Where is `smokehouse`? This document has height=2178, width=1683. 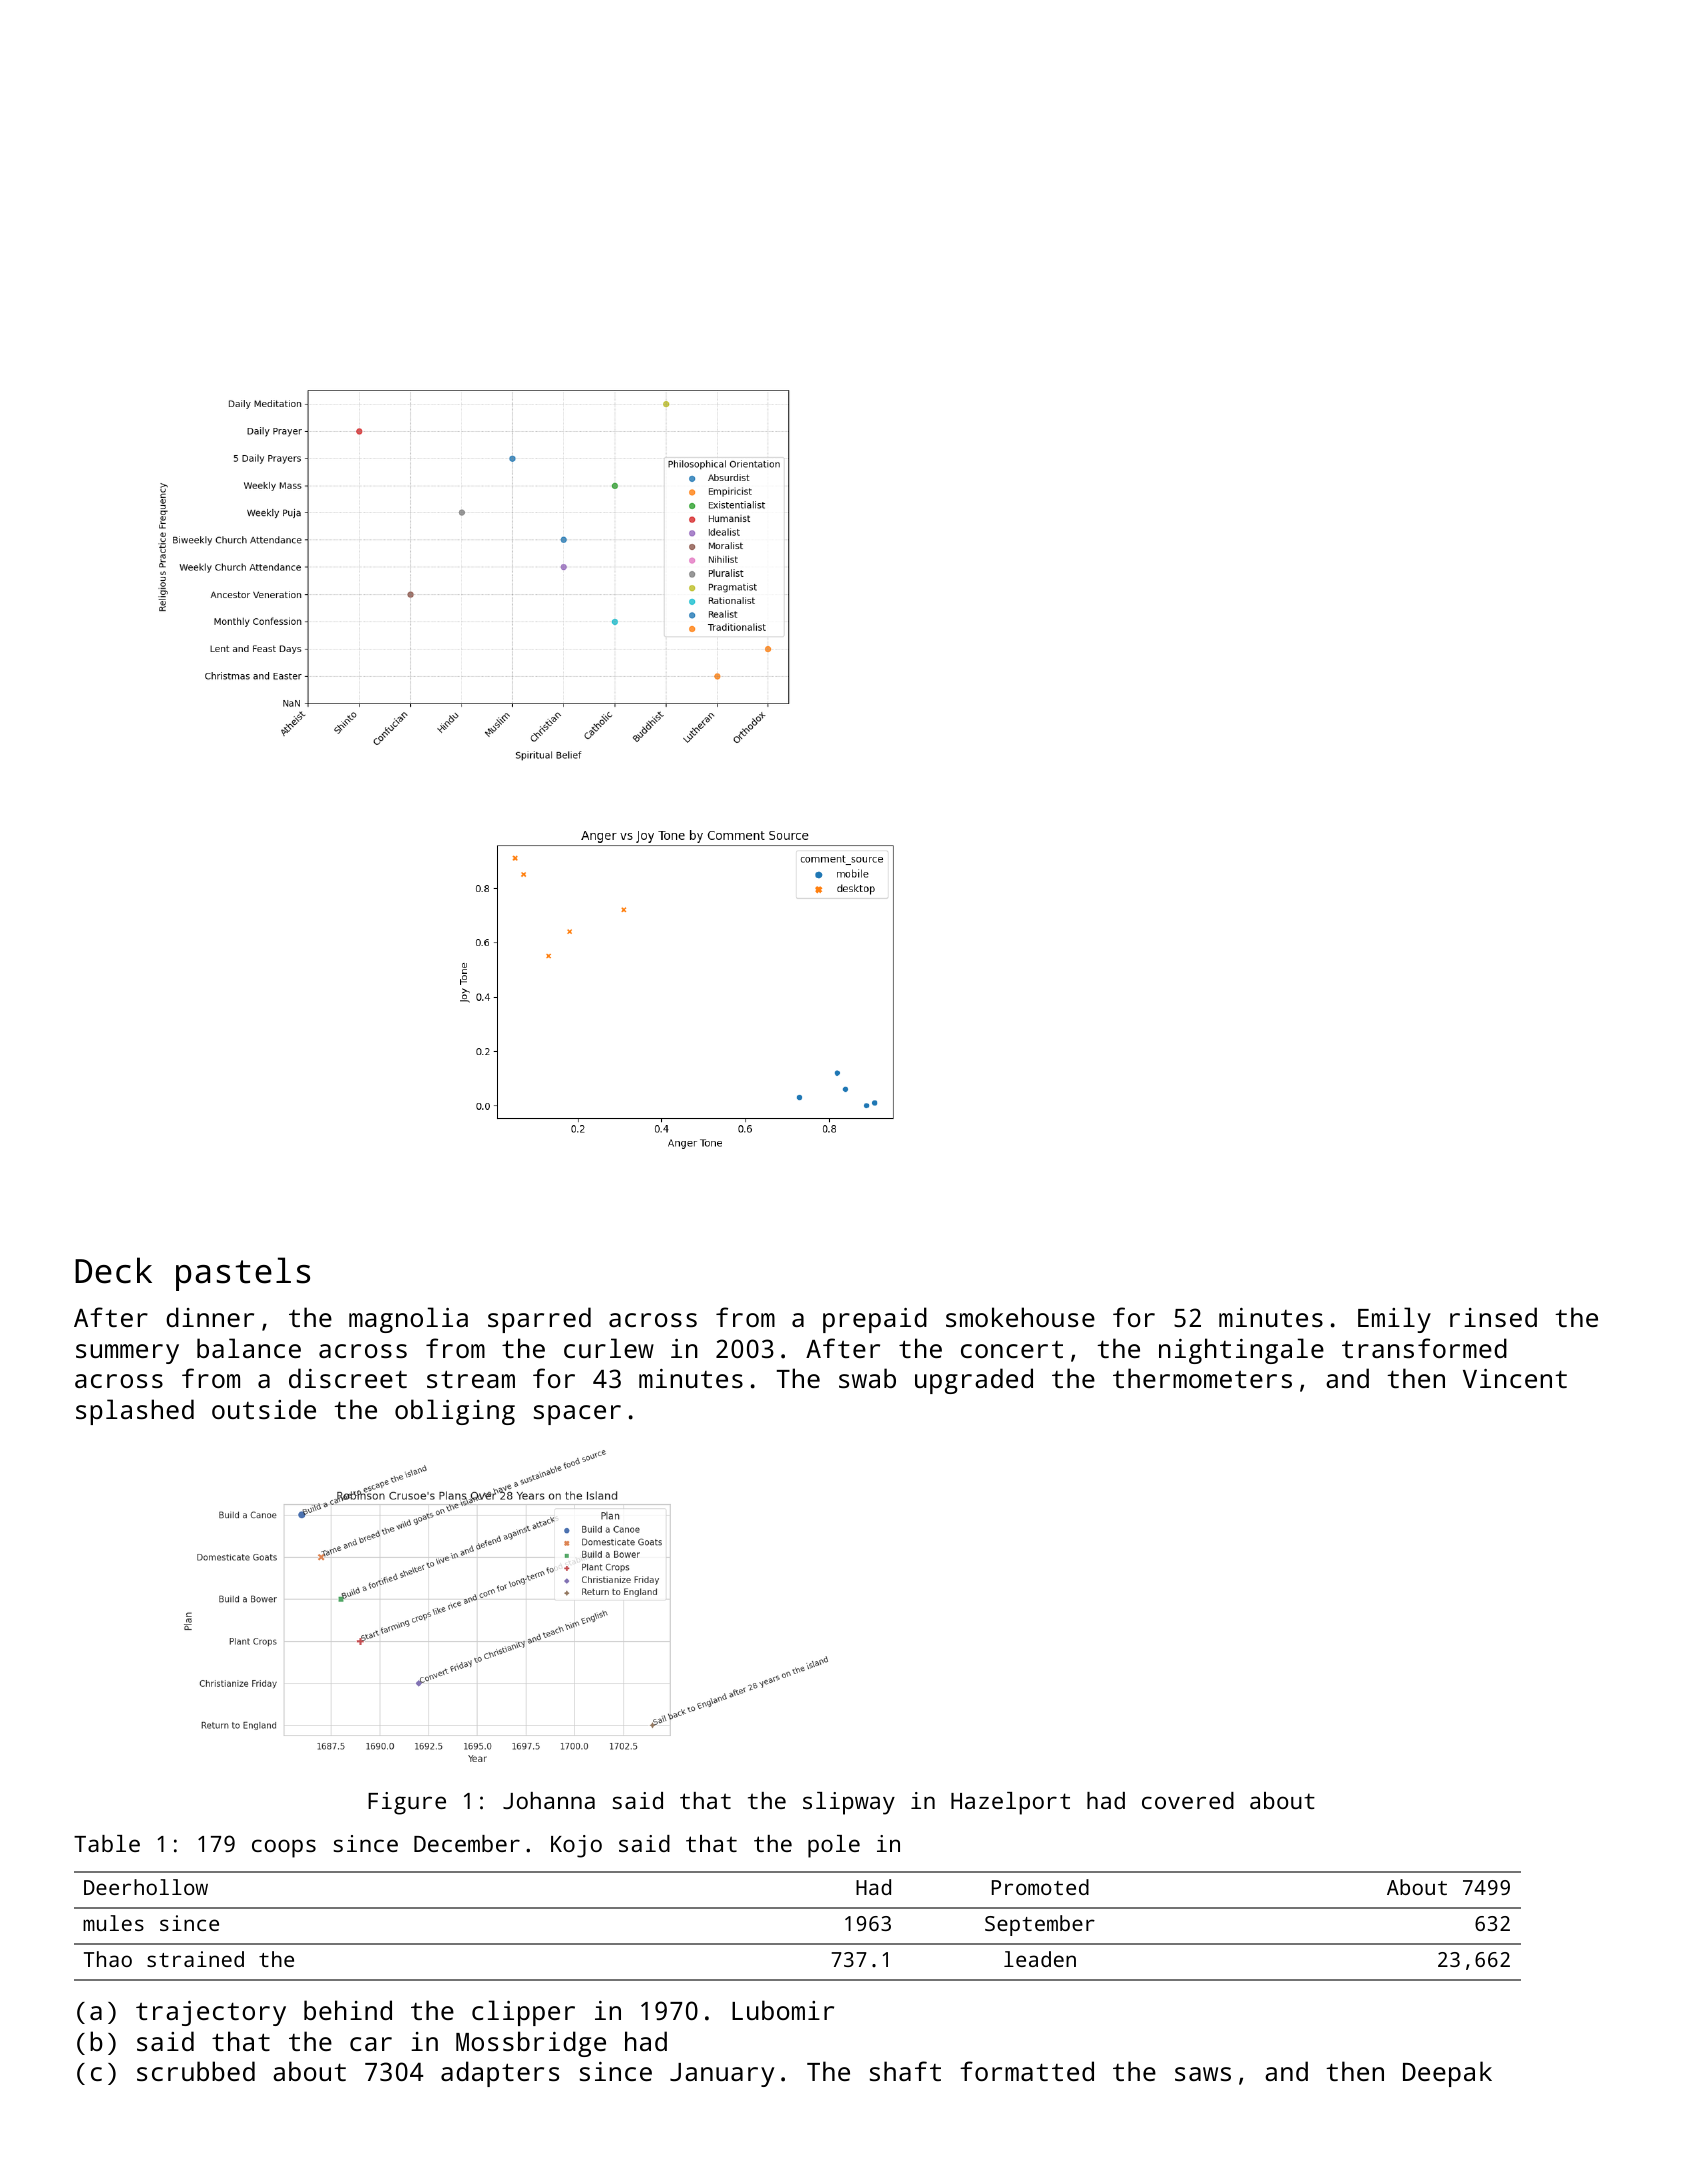 smokehouse is located at coordinates (1020, 1317).
